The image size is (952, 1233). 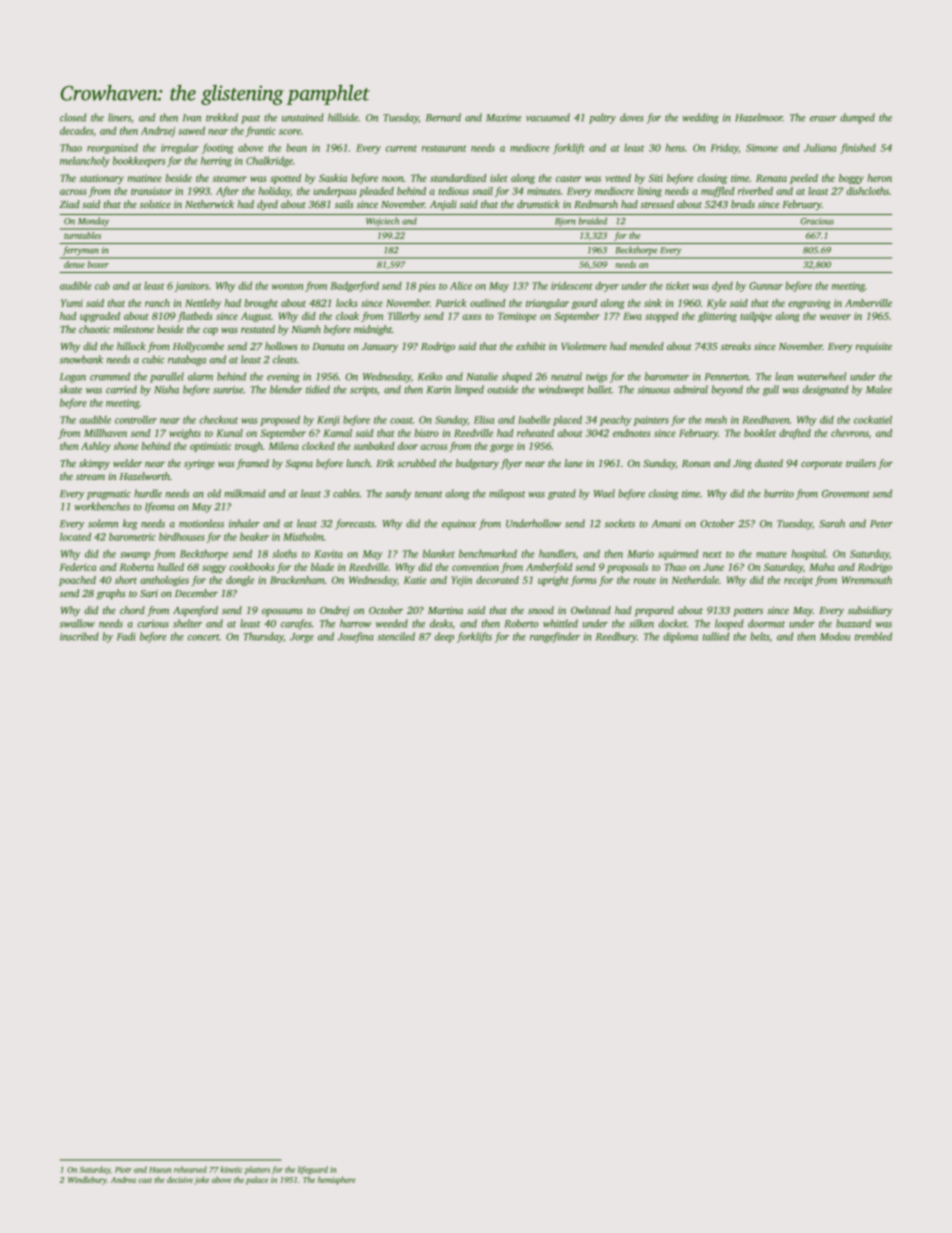 What do you see at coordinates (857, 118) in the screenshot?
I see `dumped` at bounding box center [857, 118].
